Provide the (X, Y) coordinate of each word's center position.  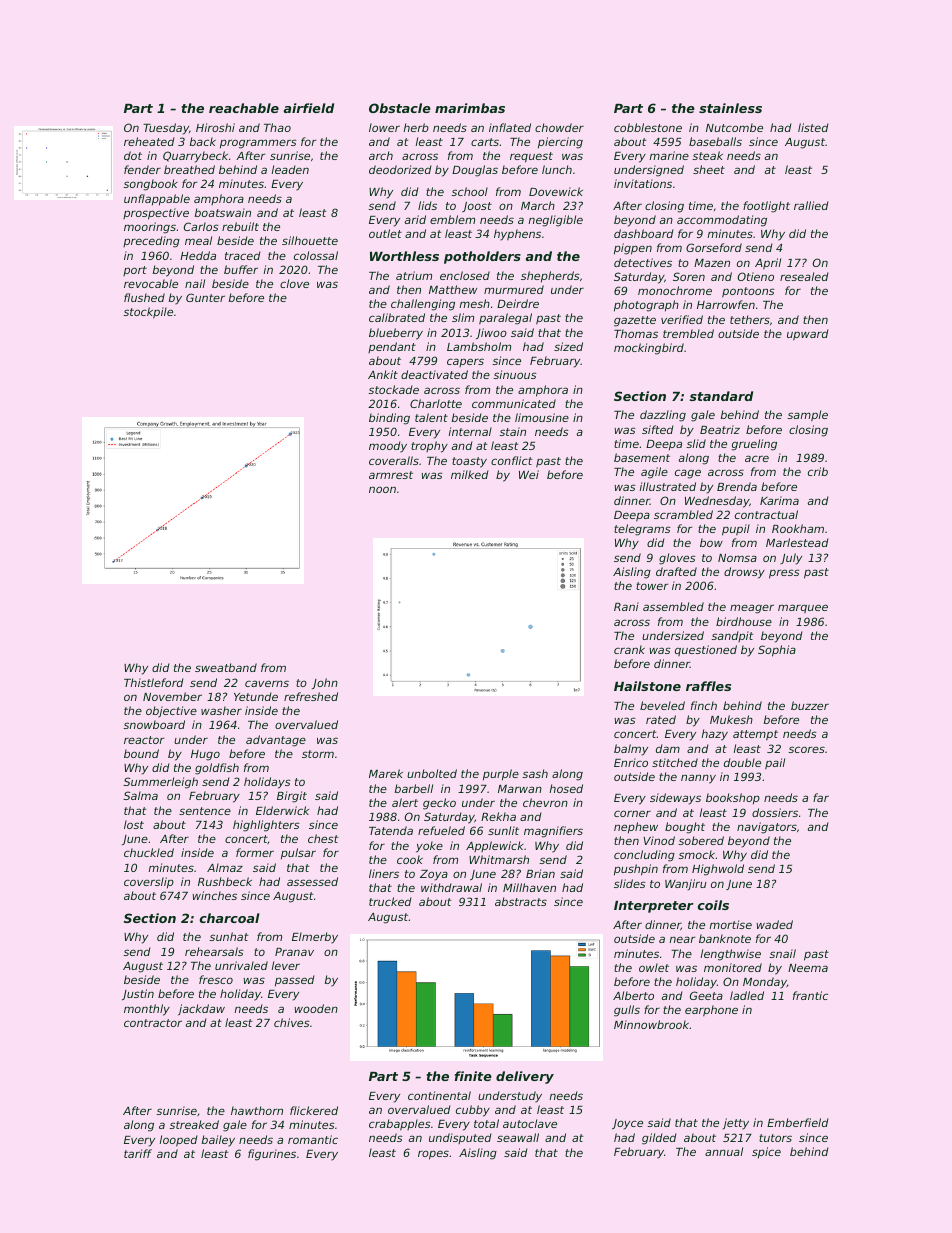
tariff (138, 1153)
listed (813, 127)
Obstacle (400, 108)
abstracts (521, 901)
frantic (810, 995)
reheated (149, 141)
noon (382, 489)
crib (818, 471)
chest (323, 838)
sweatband (226, 667)
